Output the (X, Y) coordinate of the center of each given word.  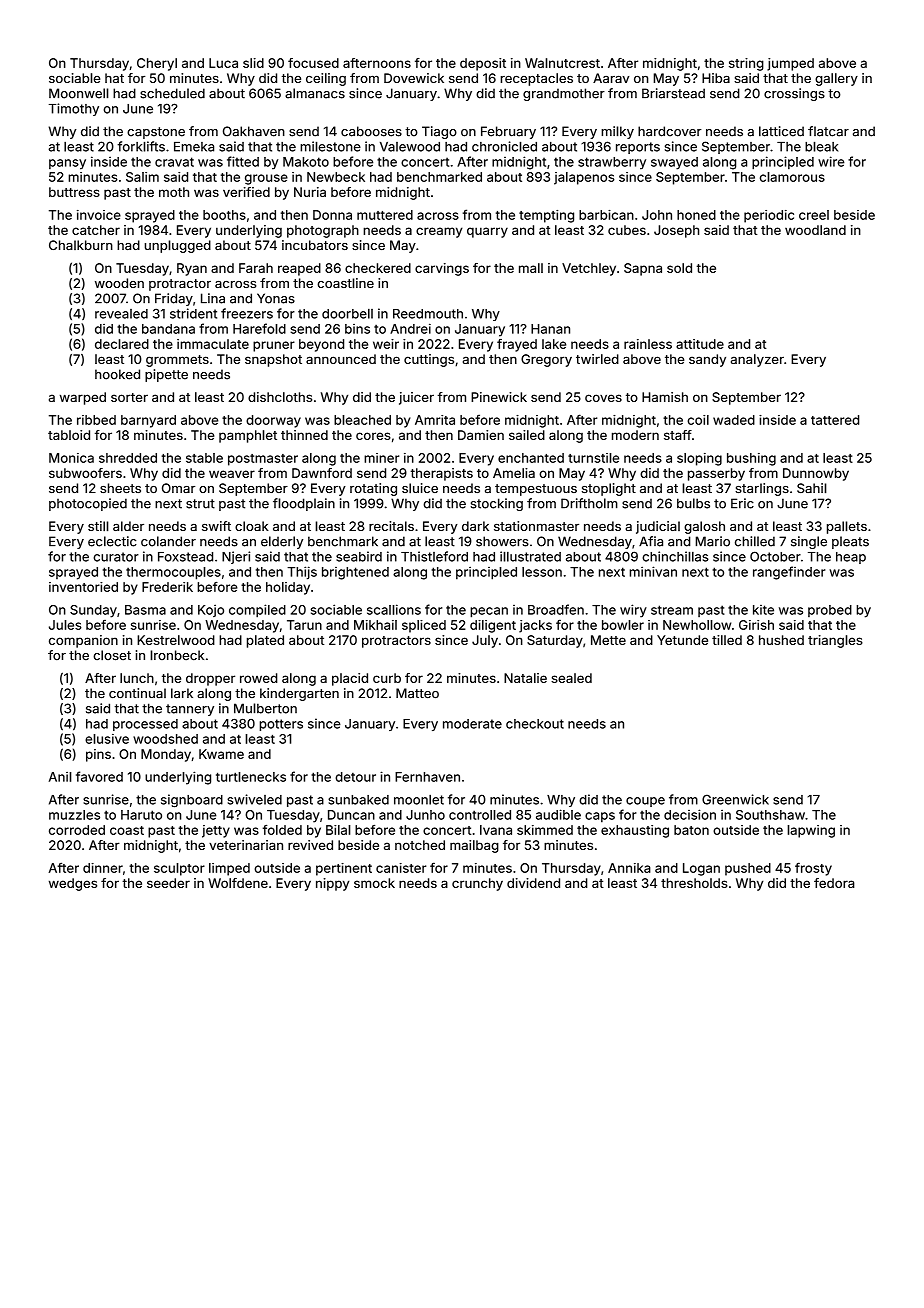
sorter (129, 397)
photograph (323, 231)
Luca (223, 63)
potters (281, 725)
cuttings (429, 360)
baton (691, 830)
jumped (790, 64)
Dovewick (414, 78)
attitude (700, 344)
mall (531, 268)
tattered (835, 420)
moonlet (419, 799)
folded (282, 830)
